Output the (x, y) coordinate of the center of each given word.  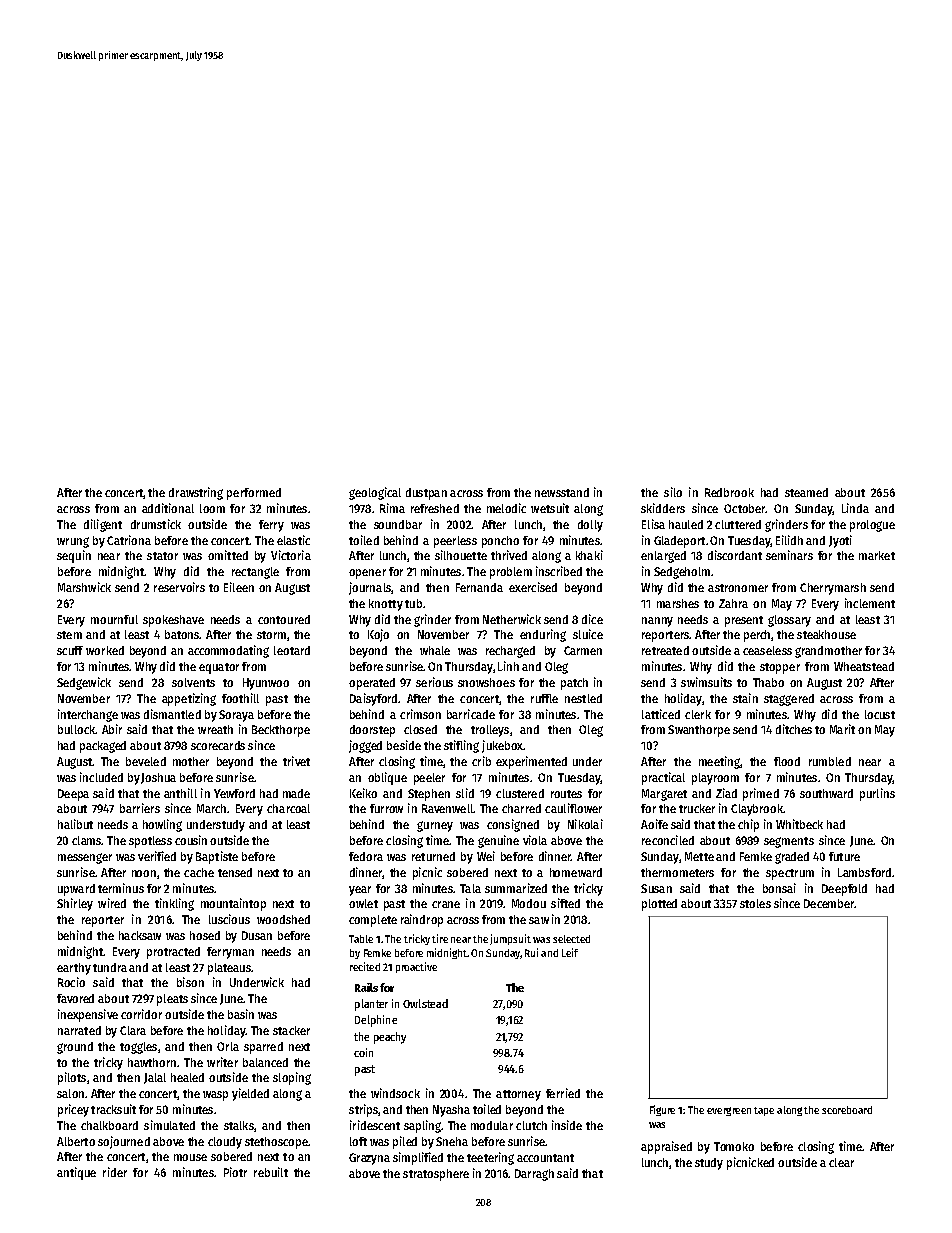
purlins (877, 794)
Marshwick (84, 587)
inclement (870, 603)
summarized (516, 888)
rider (115, 1172)
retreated (665, 650)
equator (219, 668)
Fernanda (479, 587)
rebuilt (271, 1172)
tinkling (174, 904)
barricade (471, 714)
